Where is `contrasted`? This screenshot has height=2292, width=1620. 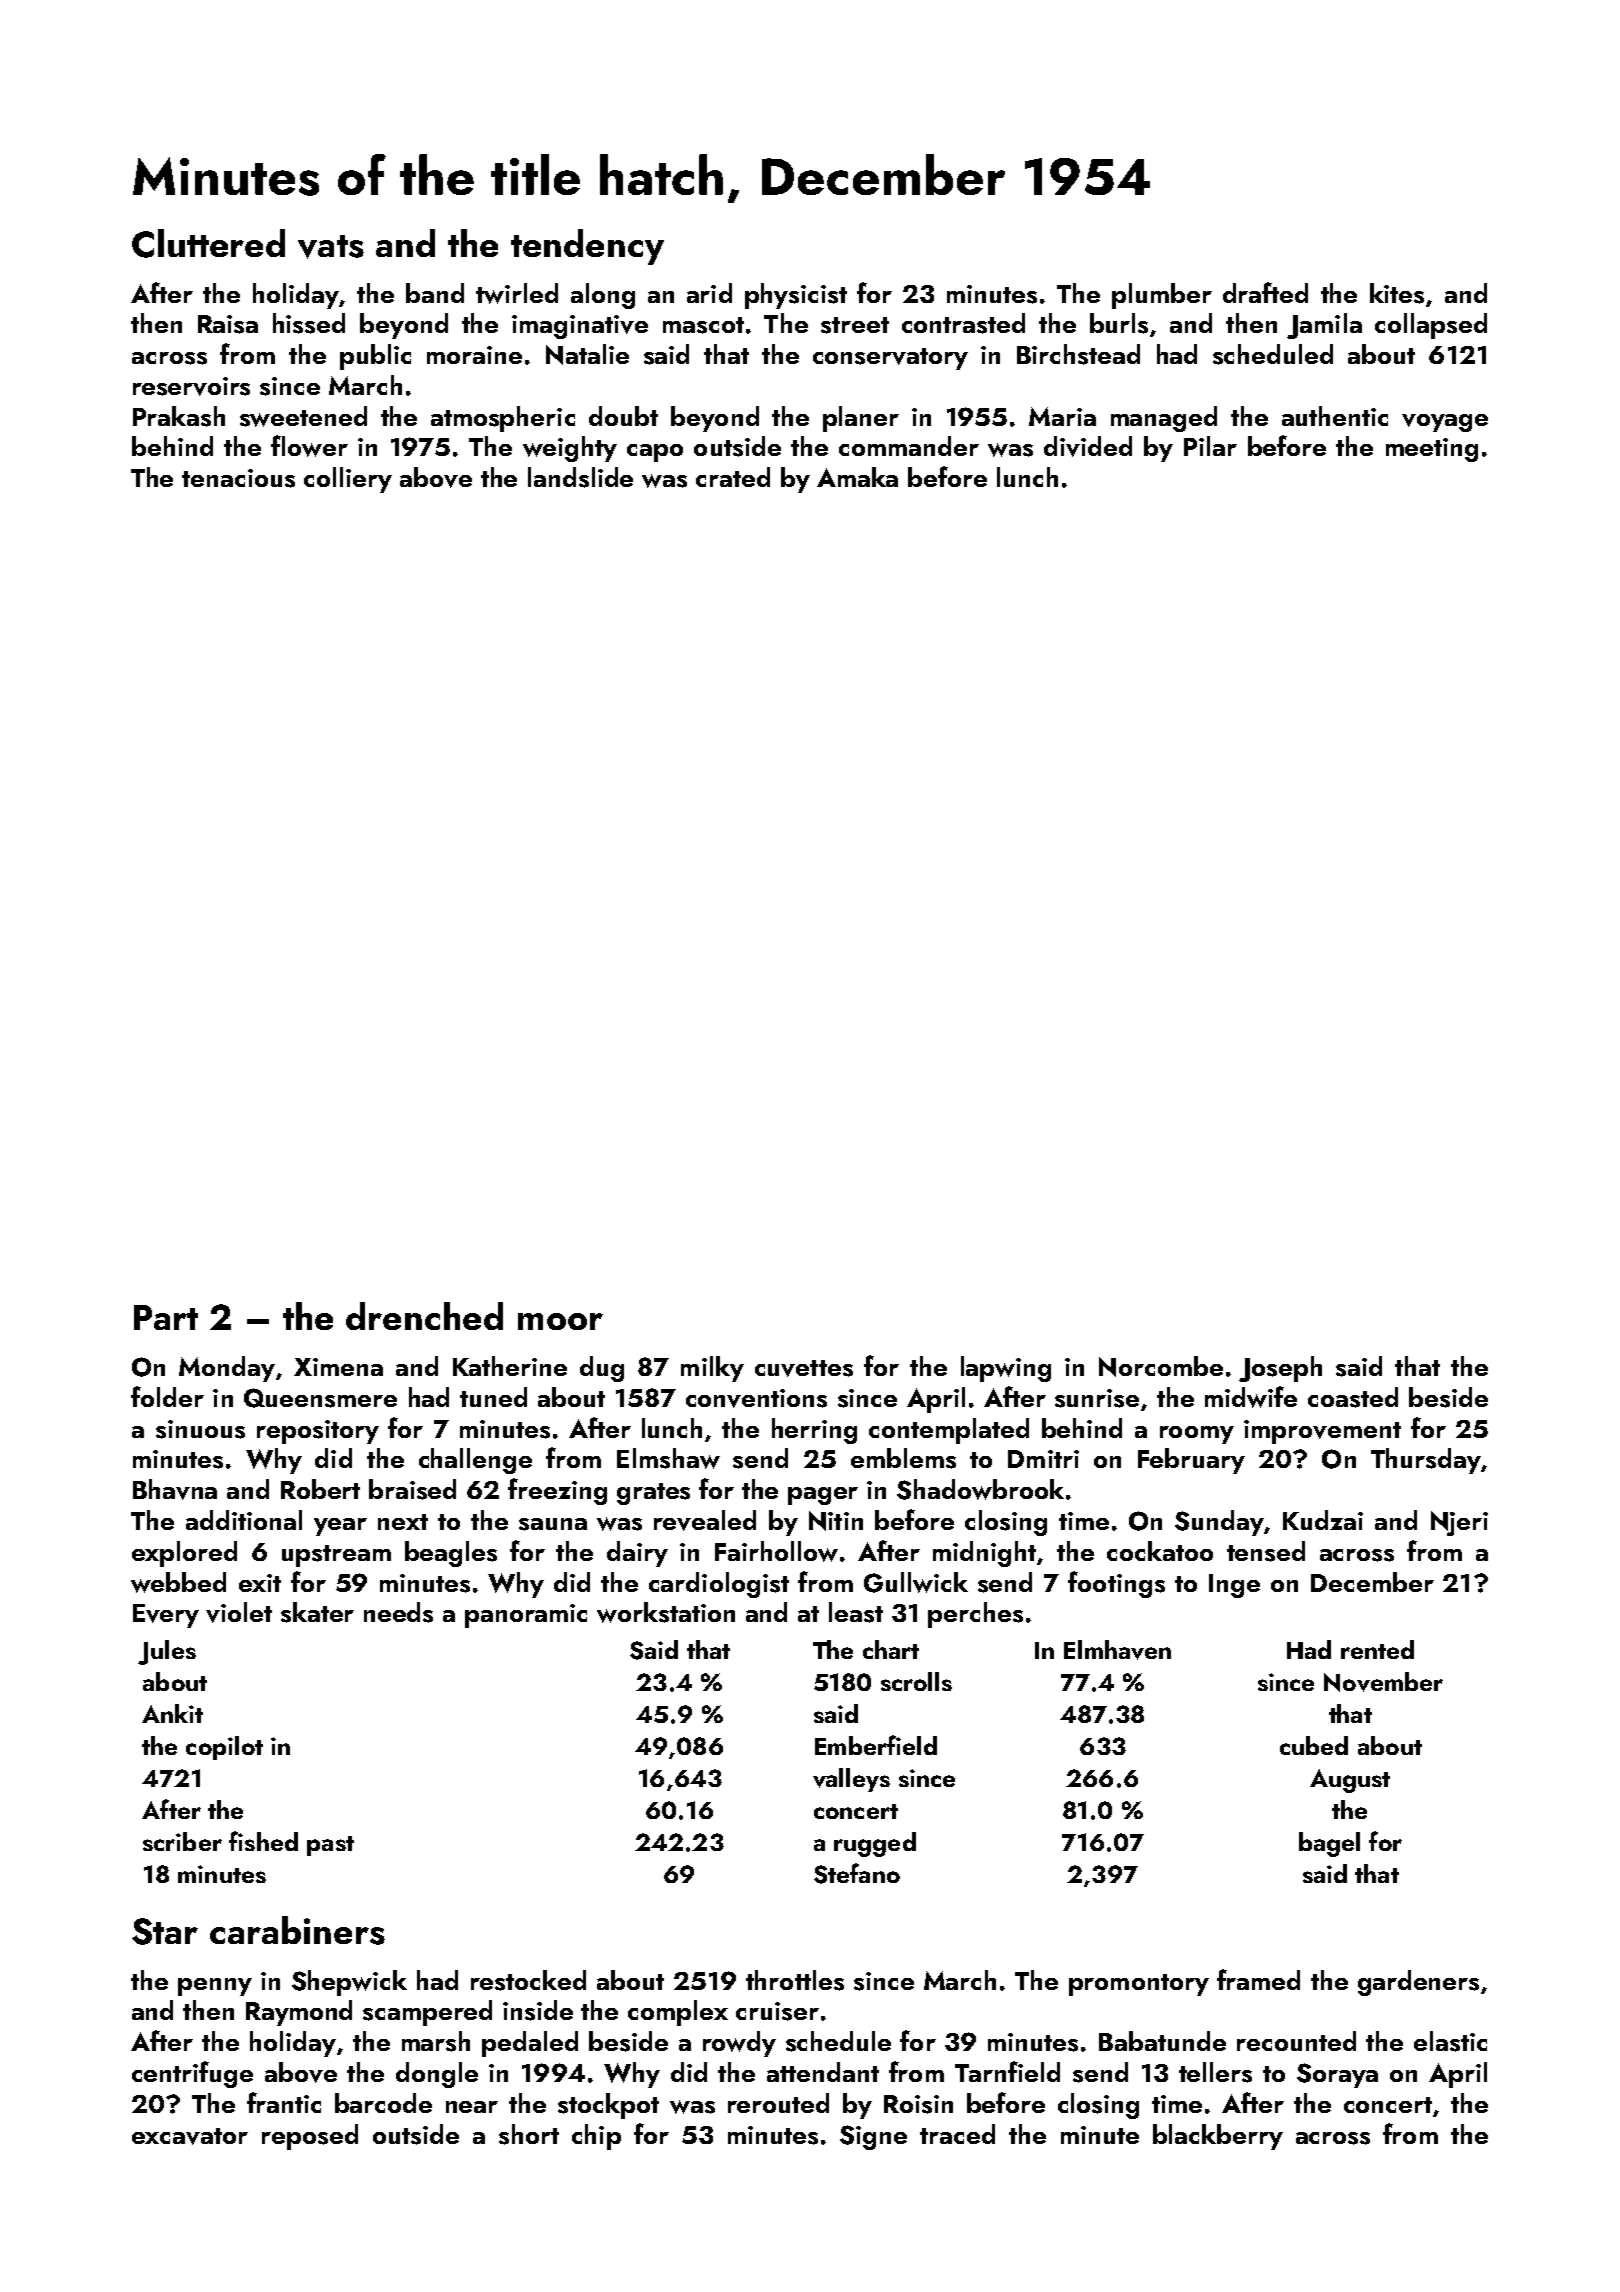
contrasted is located at coordinates (963, 323).
